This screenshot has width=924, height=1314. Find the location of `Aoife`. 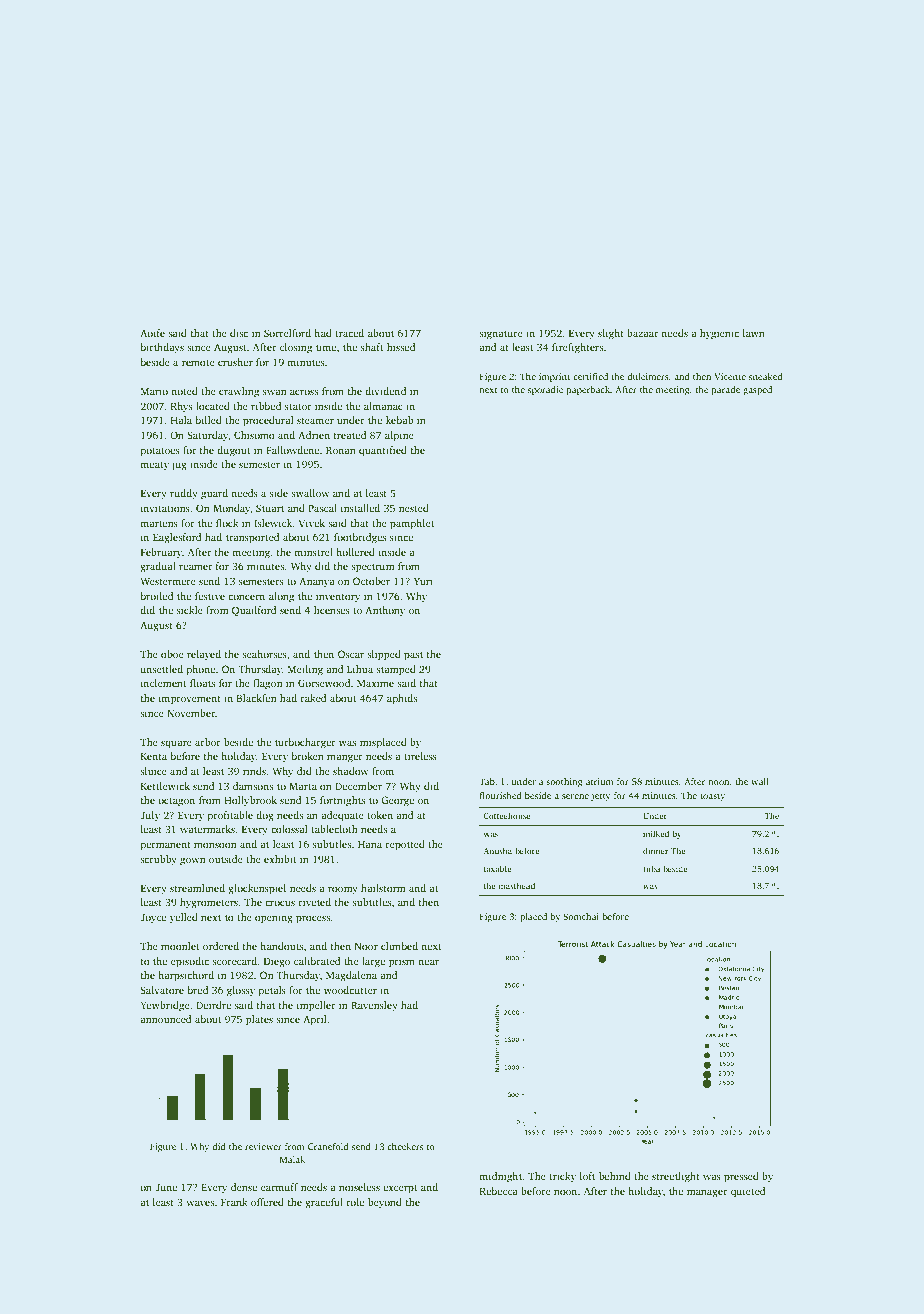

Aoife is located at coordinates (152, 333).
